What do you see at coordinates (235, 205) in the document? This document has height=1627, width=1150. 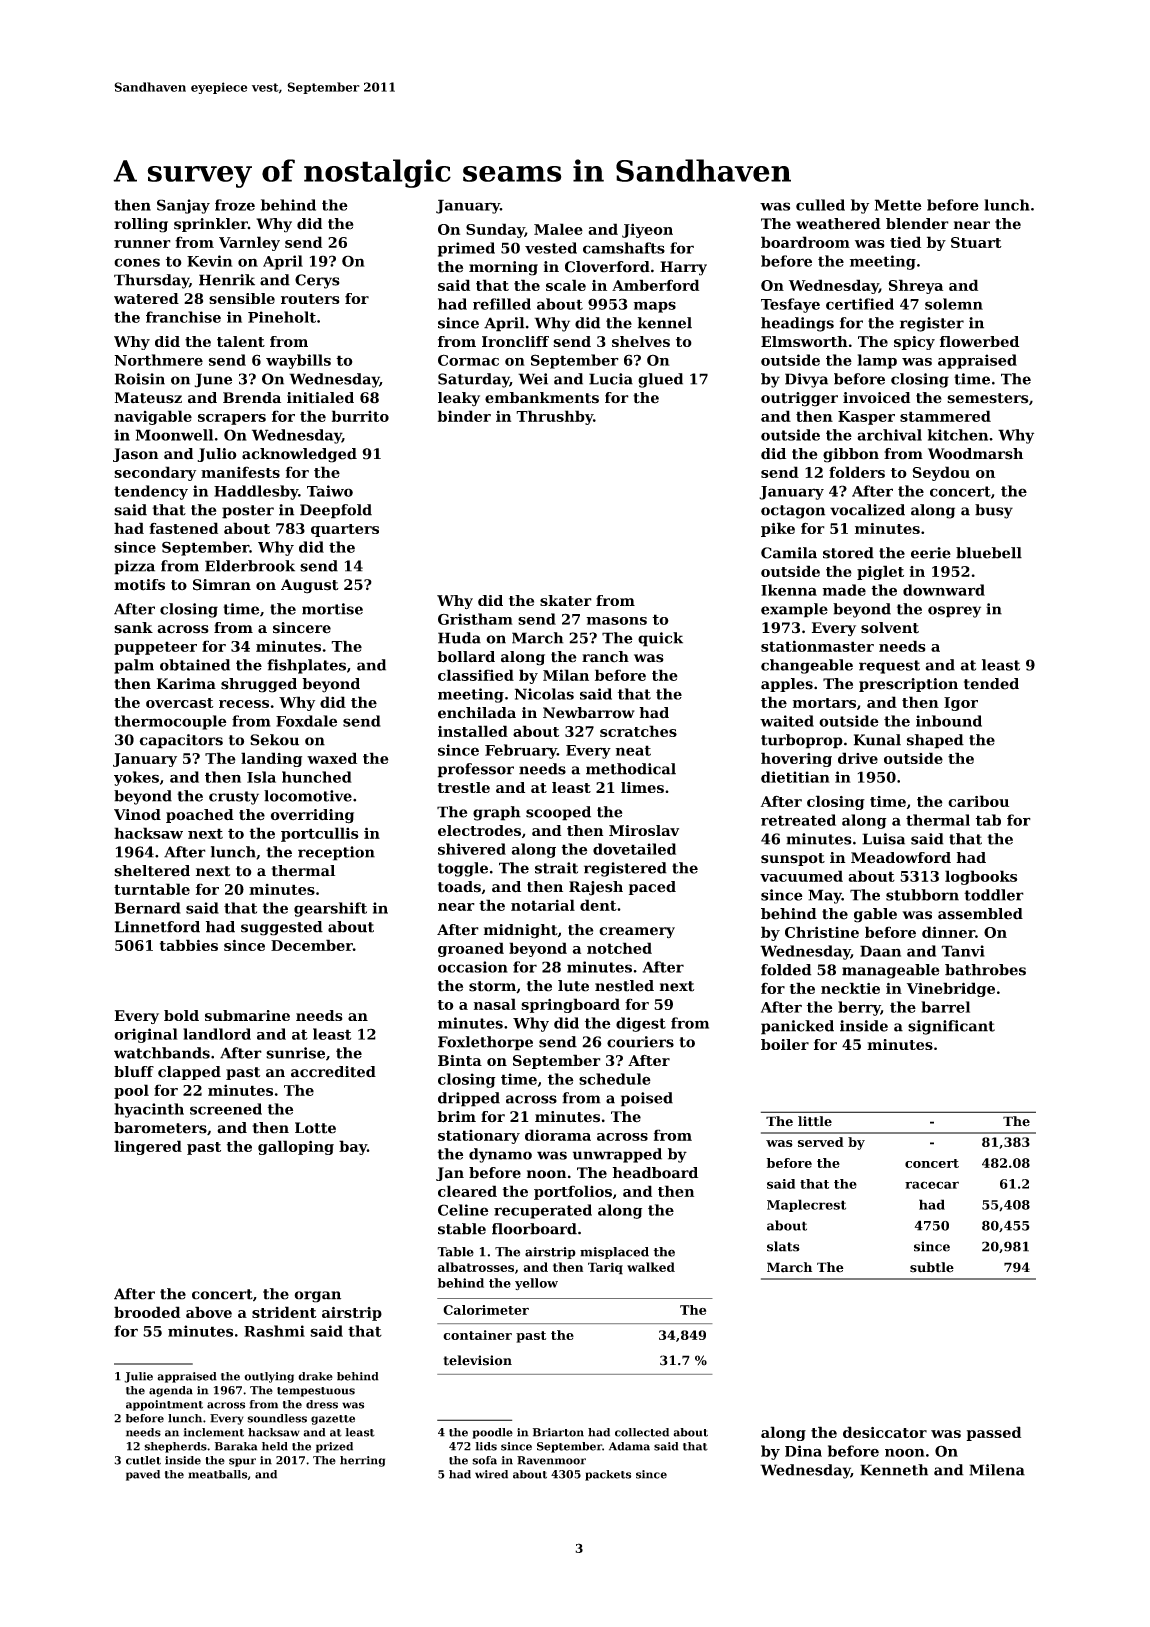 I see `froze` at bounding box center [235, 205].
